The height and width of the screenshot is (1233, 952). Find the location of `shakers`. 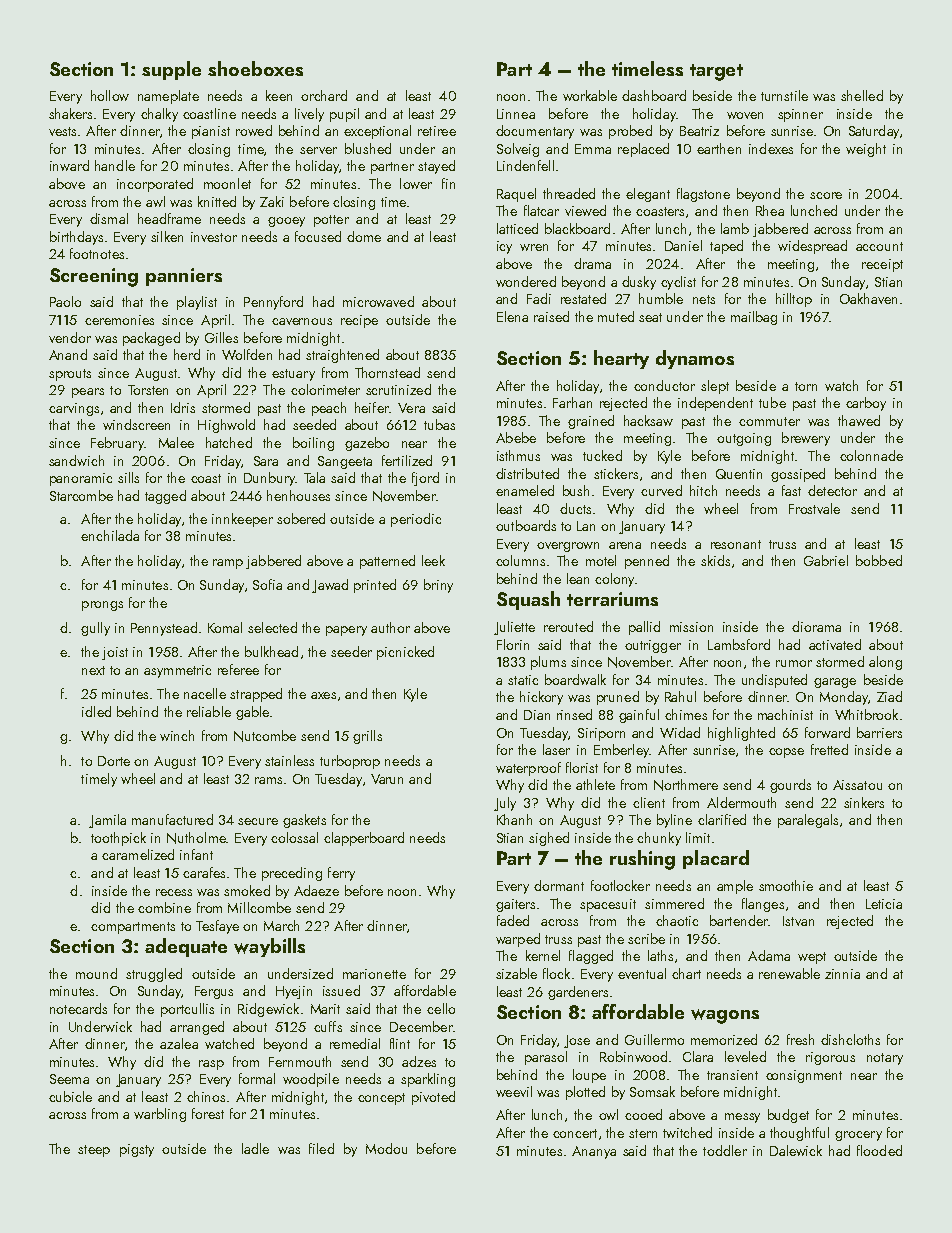

shakers is located at coordinates (70, 113).
